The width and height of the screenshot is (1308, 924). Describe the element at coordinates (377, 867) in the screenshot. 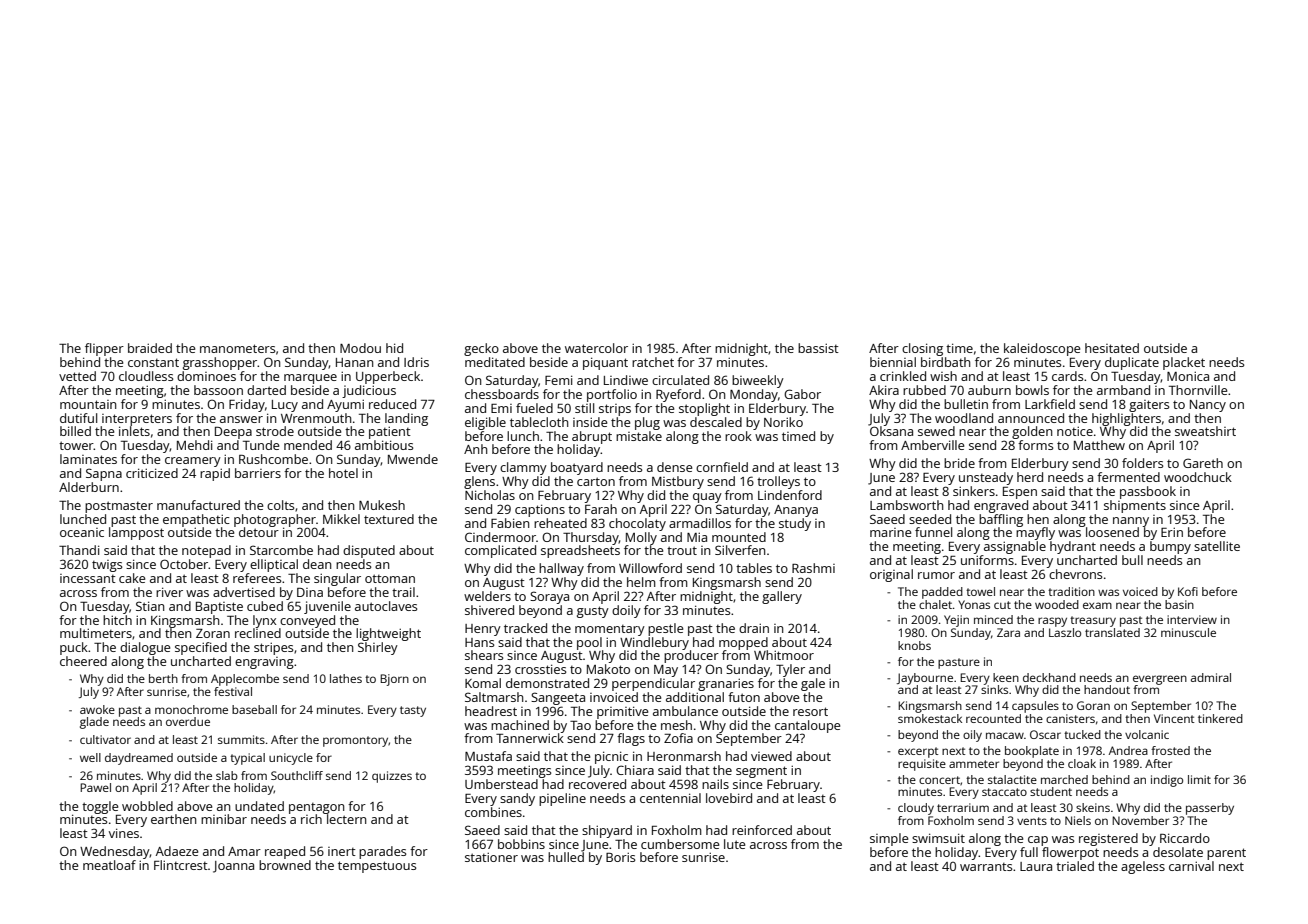

I see `tempestuous` at that location.
